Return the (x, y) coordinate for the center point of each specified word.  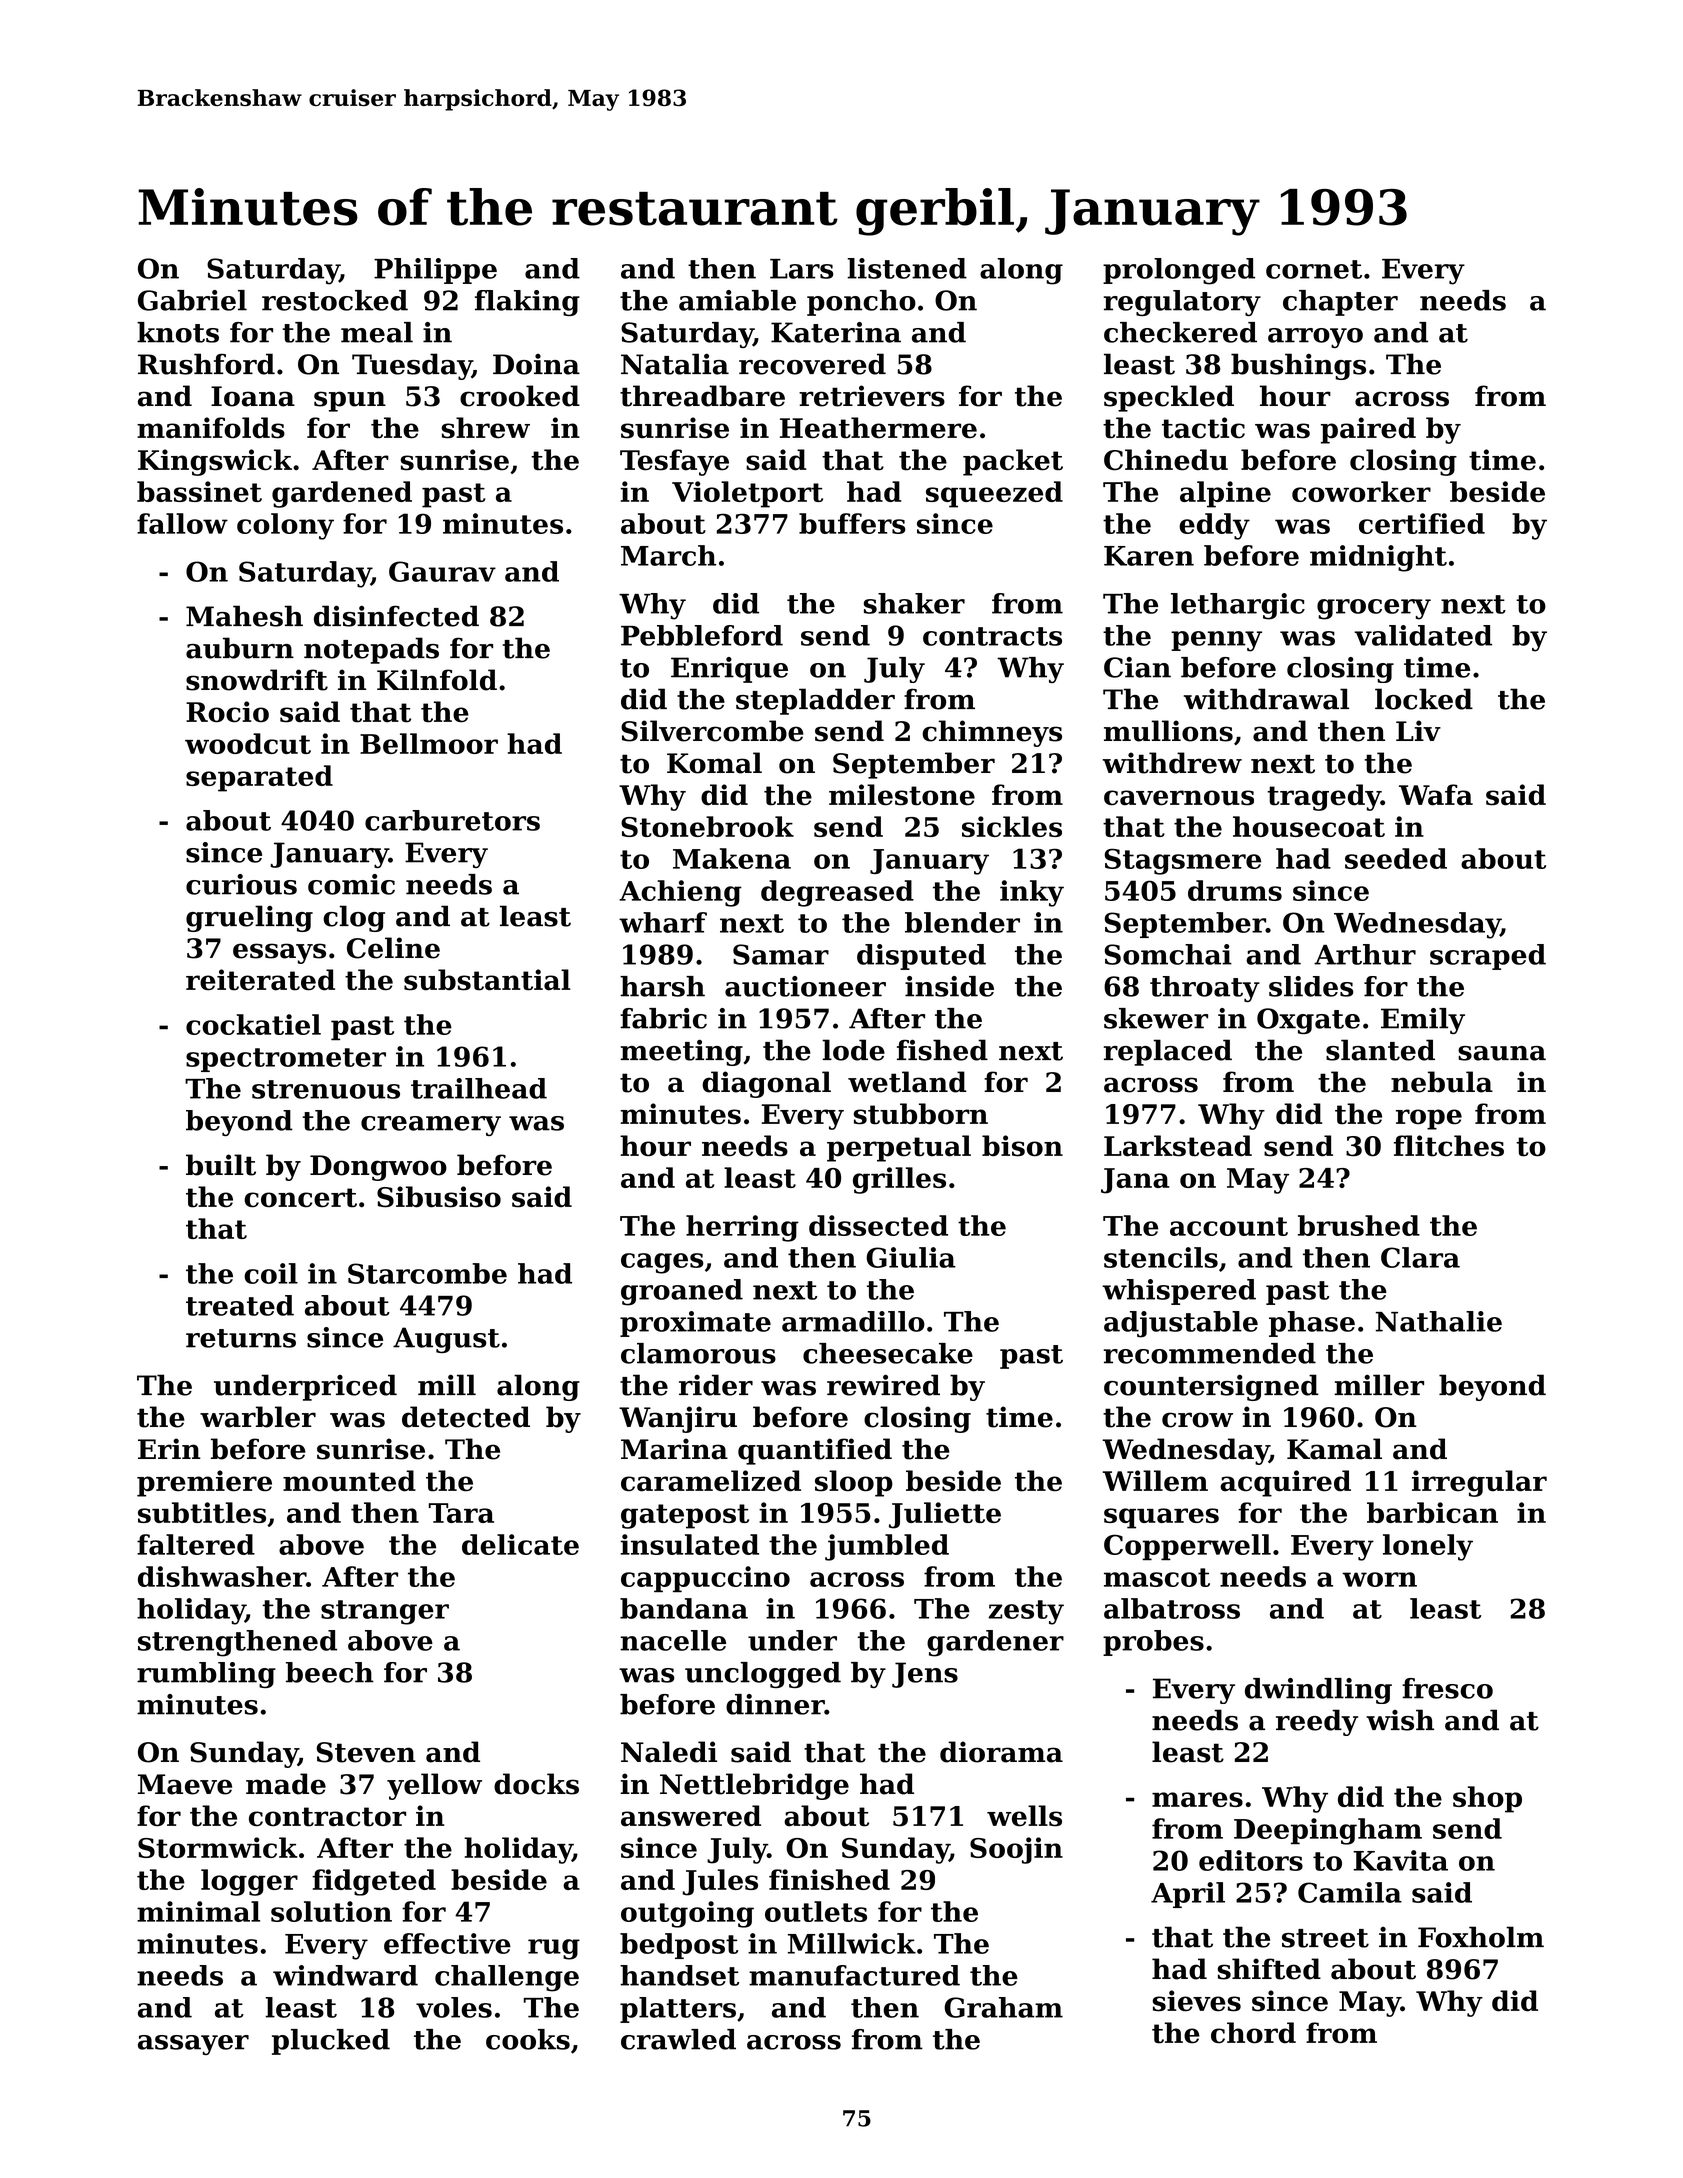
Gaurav (442, 571)
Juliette (945, 1515)
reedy (1317, 1722)
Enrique (729, 670)
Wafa (1436, 795)
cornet (1314, 269)
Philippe (435, 271)
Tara (461, 1513)
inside (949, 986)
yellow (434, 1786)
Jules (720, 1882)
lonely (1428, 1547)
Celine (393, 948)
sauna (1502, 1053)
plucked (331, 2042)
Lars (802, 269)
